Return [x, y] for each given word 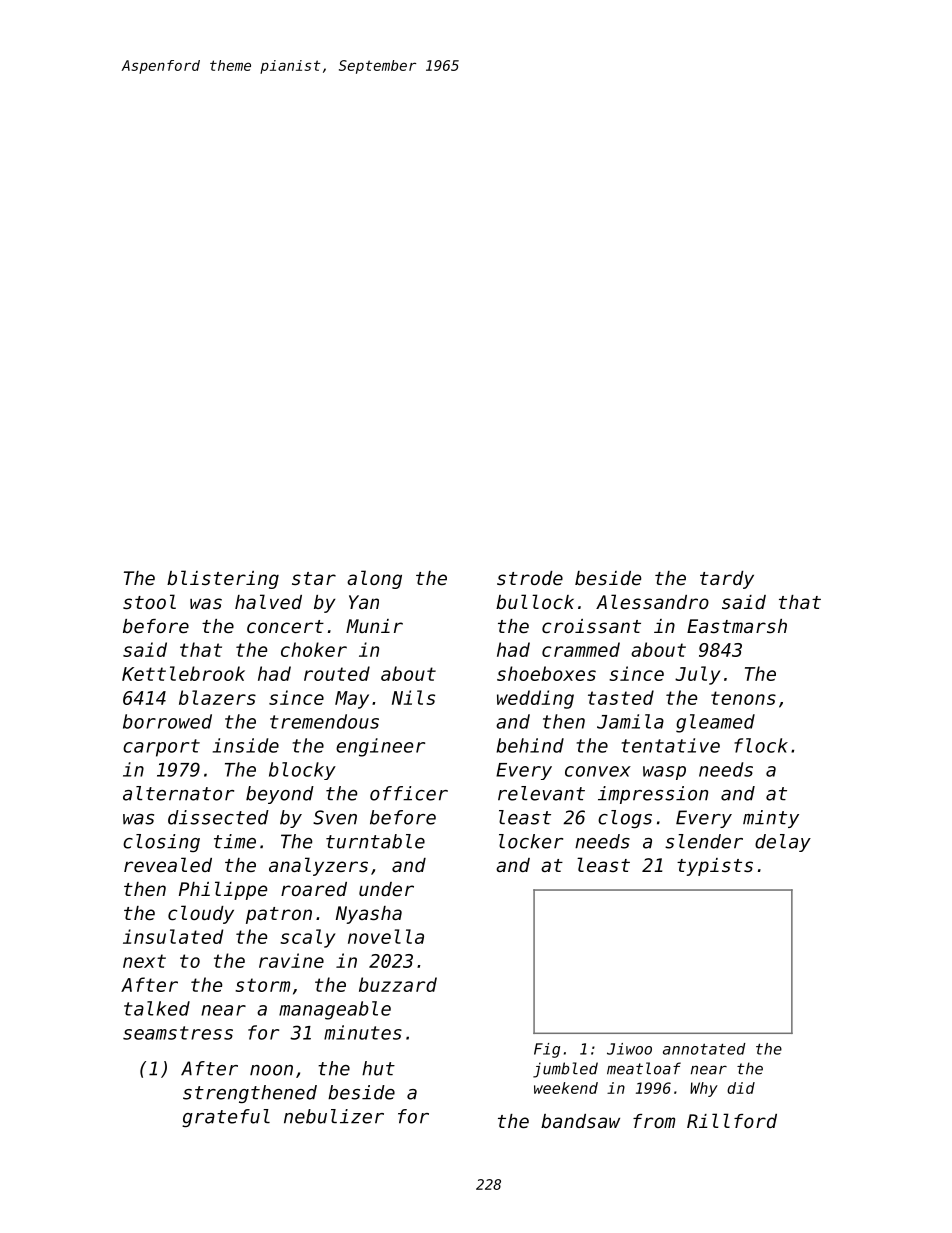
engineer [380, 747]
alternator [178, 793]
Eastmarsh [737, 626]
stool [149, 601]
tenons [743, 698]
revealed [168, 864]
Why [704, 1089]
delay [783, 843]
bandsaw [580, 1121]
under [386, 889]
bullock [535, 601]
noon [271, 1070]
